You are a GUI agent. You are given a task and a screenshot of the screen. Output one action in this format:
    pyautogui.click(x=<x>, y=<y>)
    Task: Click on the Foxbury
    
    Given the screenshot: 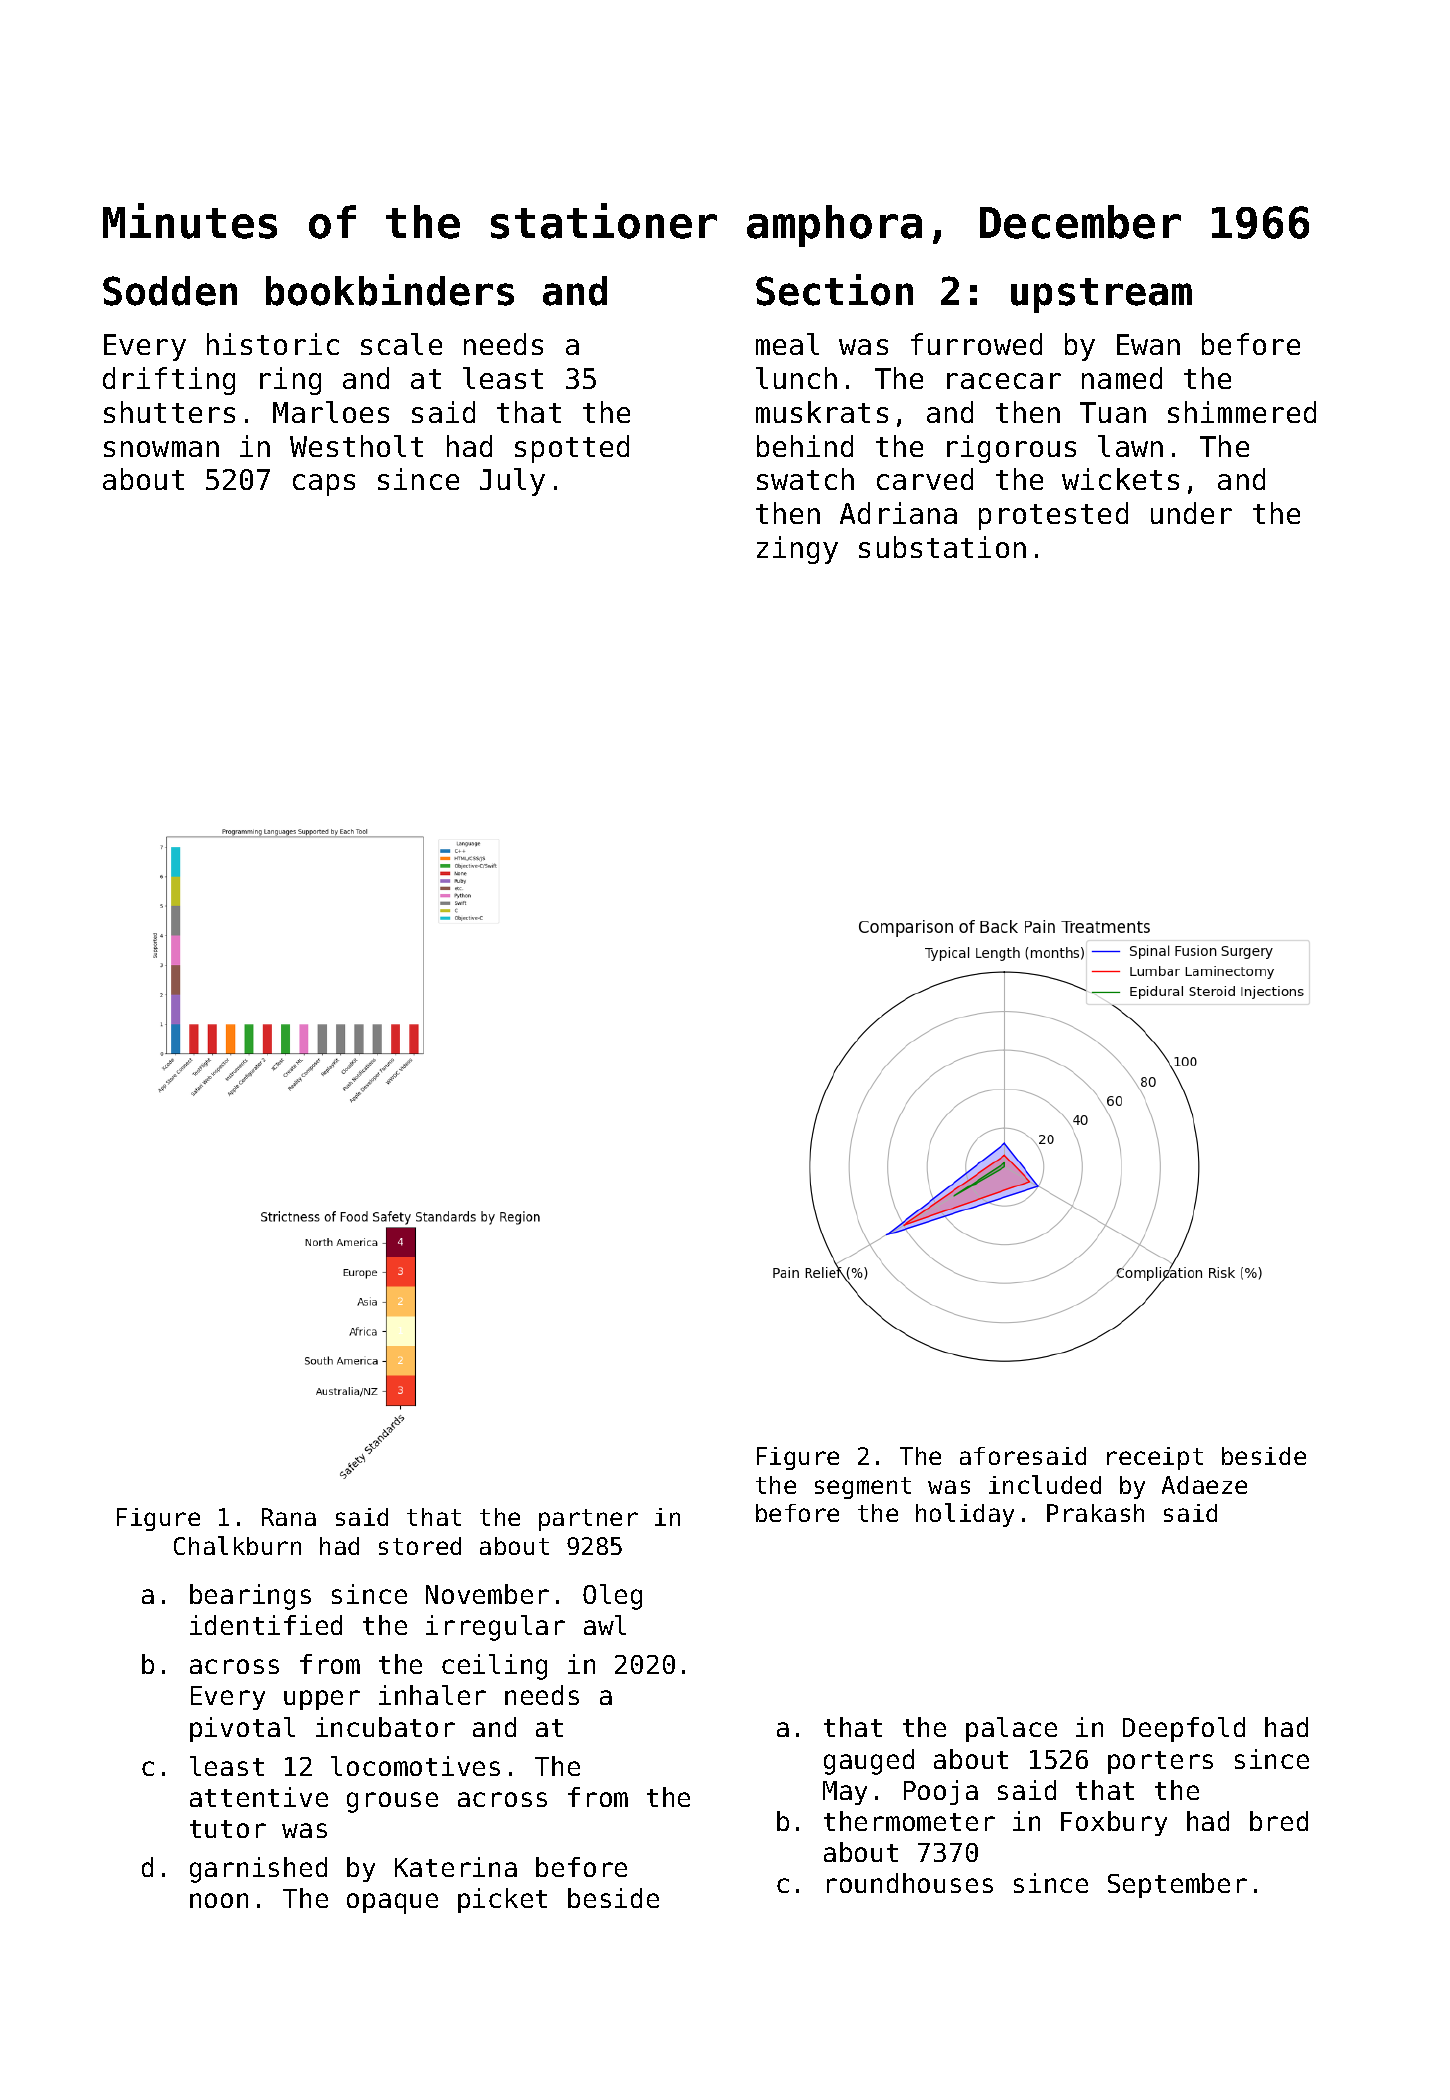 What is the action you would take?
    pyautogui.click(x=1114, y=1823)
